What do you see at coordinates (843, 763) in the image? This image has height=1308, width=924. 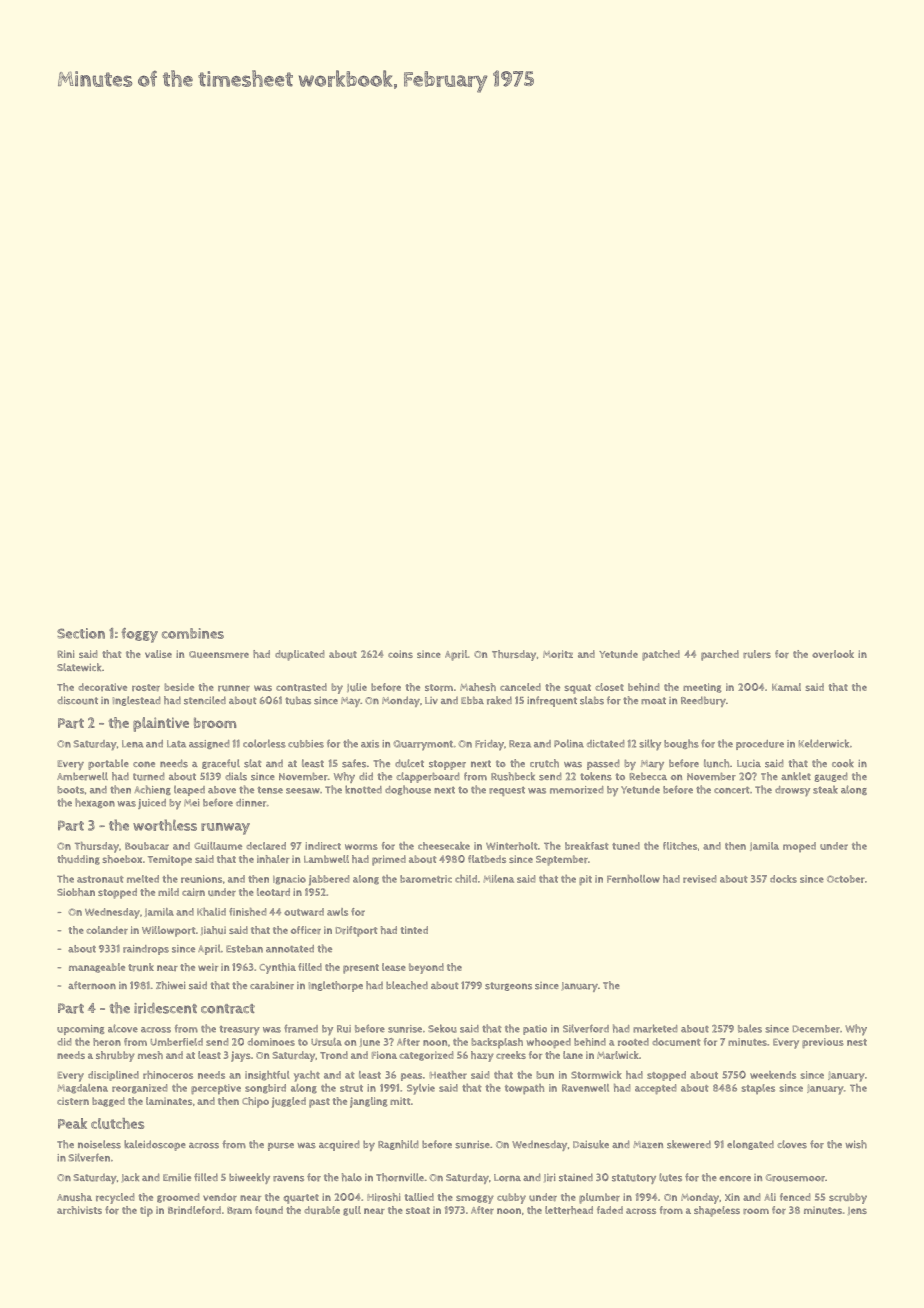 I see `cook` at bounding box center [843, 763].
